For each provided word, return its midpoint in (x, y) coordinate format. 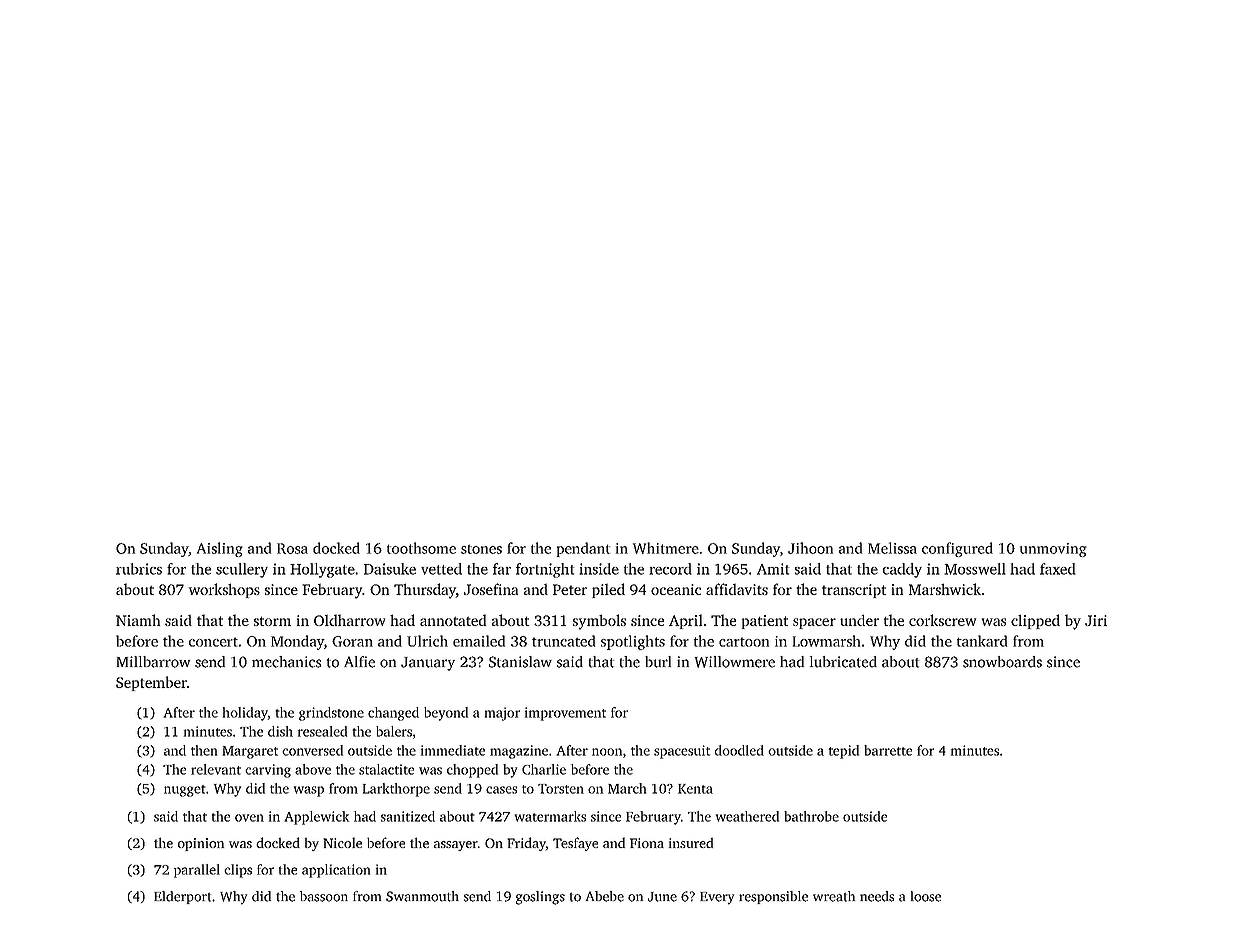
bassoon (324, 896)
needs (877, 896)
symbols (599, 622)
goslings (540, 898)
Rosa (292, 548)
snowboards (1002, 662)
